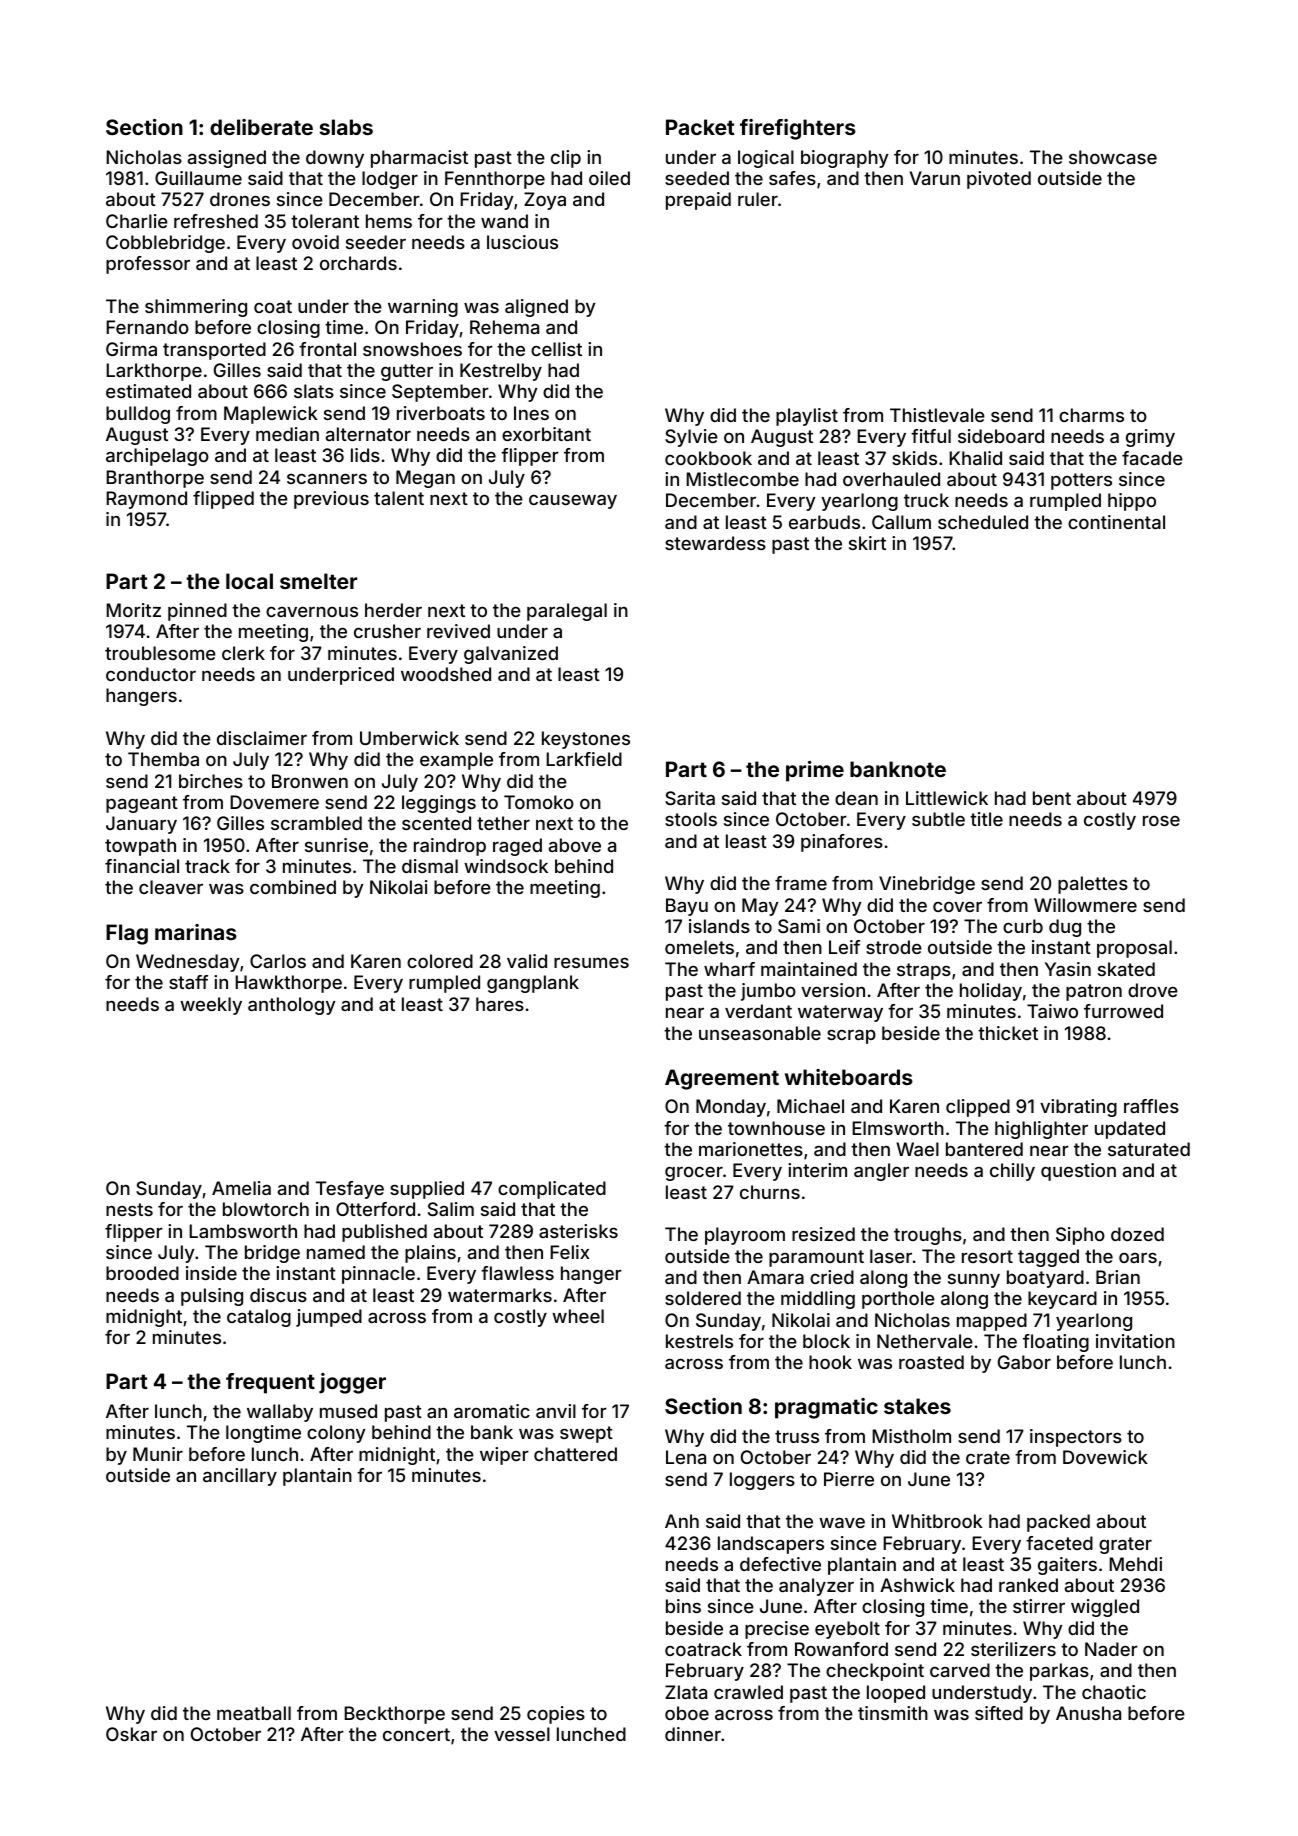 The image size is (1298, 1836). Describe the element at coordinates (748, 1692) in the document. I see `crawled` at that location.
